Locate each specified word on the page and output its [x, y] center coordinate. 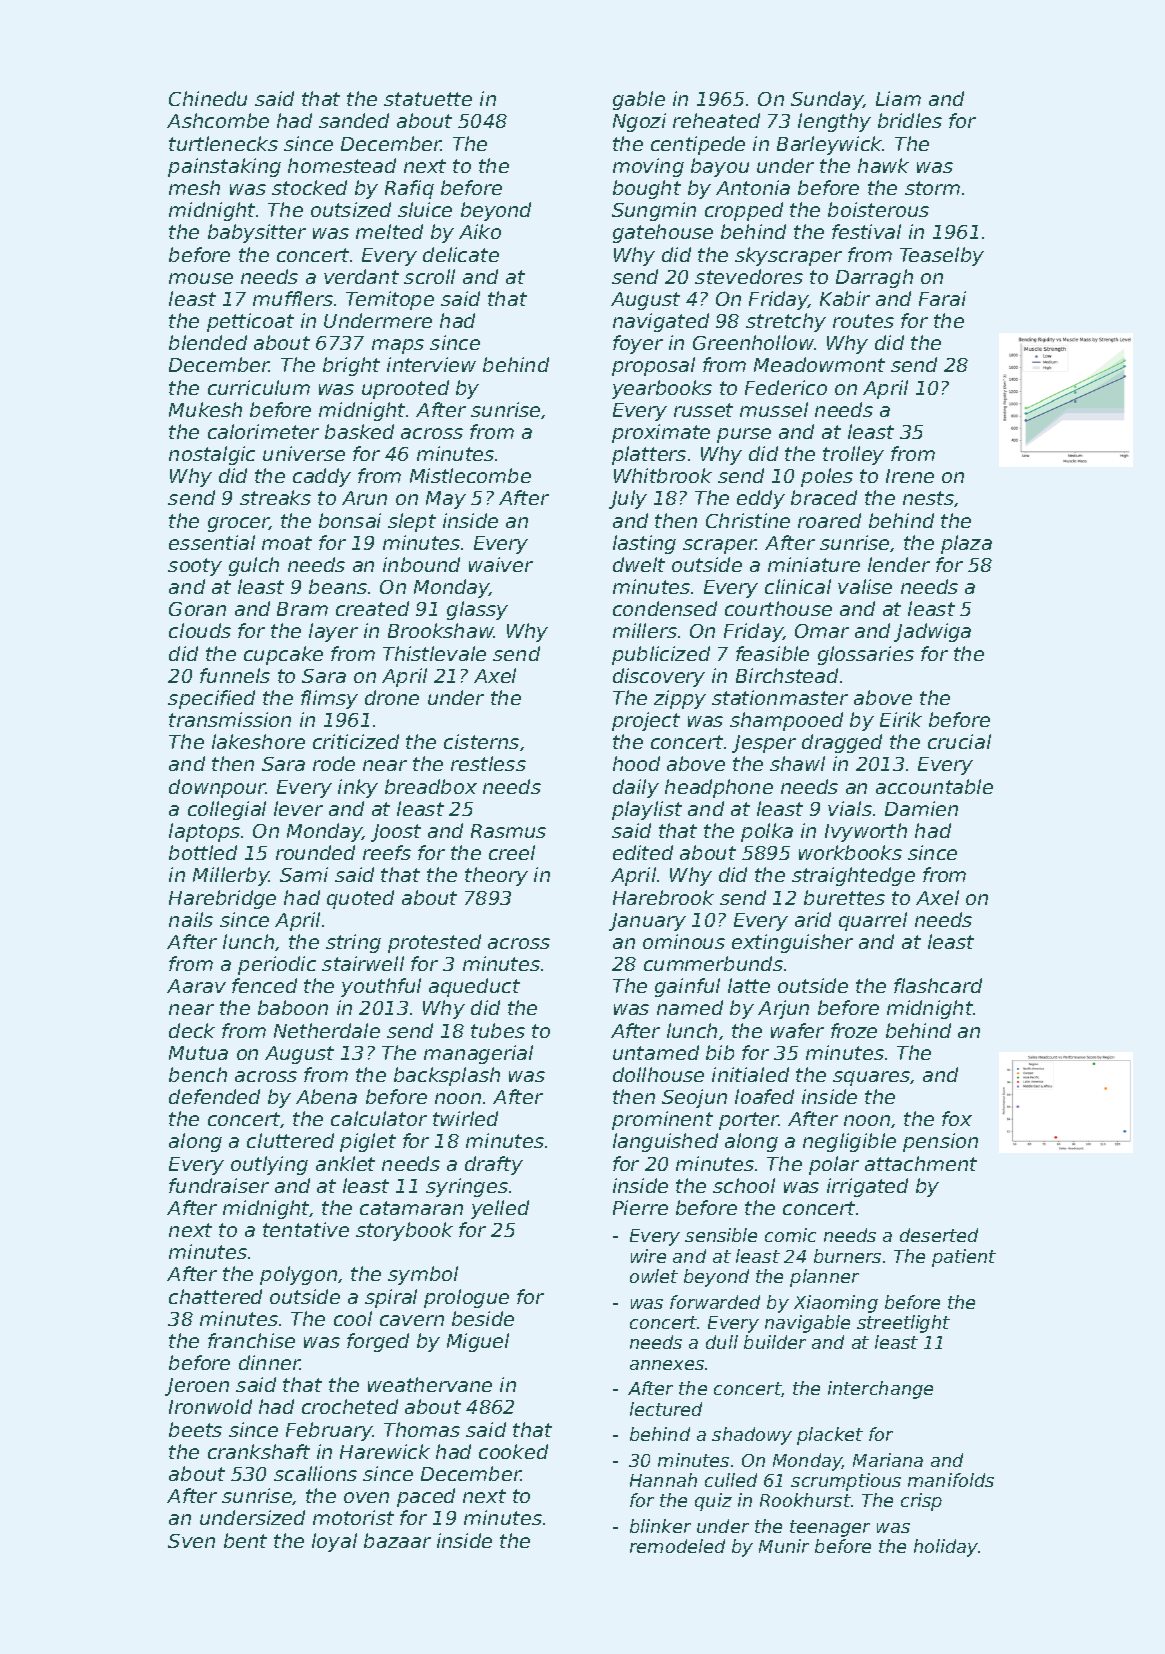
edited [643, 852]
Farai [942, 298]
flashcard [938, 985]
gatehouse [663, 233]
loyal [334, 1542]
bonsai [350, 520]
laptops [204, 832]
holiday [946, 1548]
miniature [814, 564]
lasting [644, 544]
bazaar [397, 1540]
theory [496, 876]
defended [214, 1096]
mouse [201, 278]
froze [854, 1030]
